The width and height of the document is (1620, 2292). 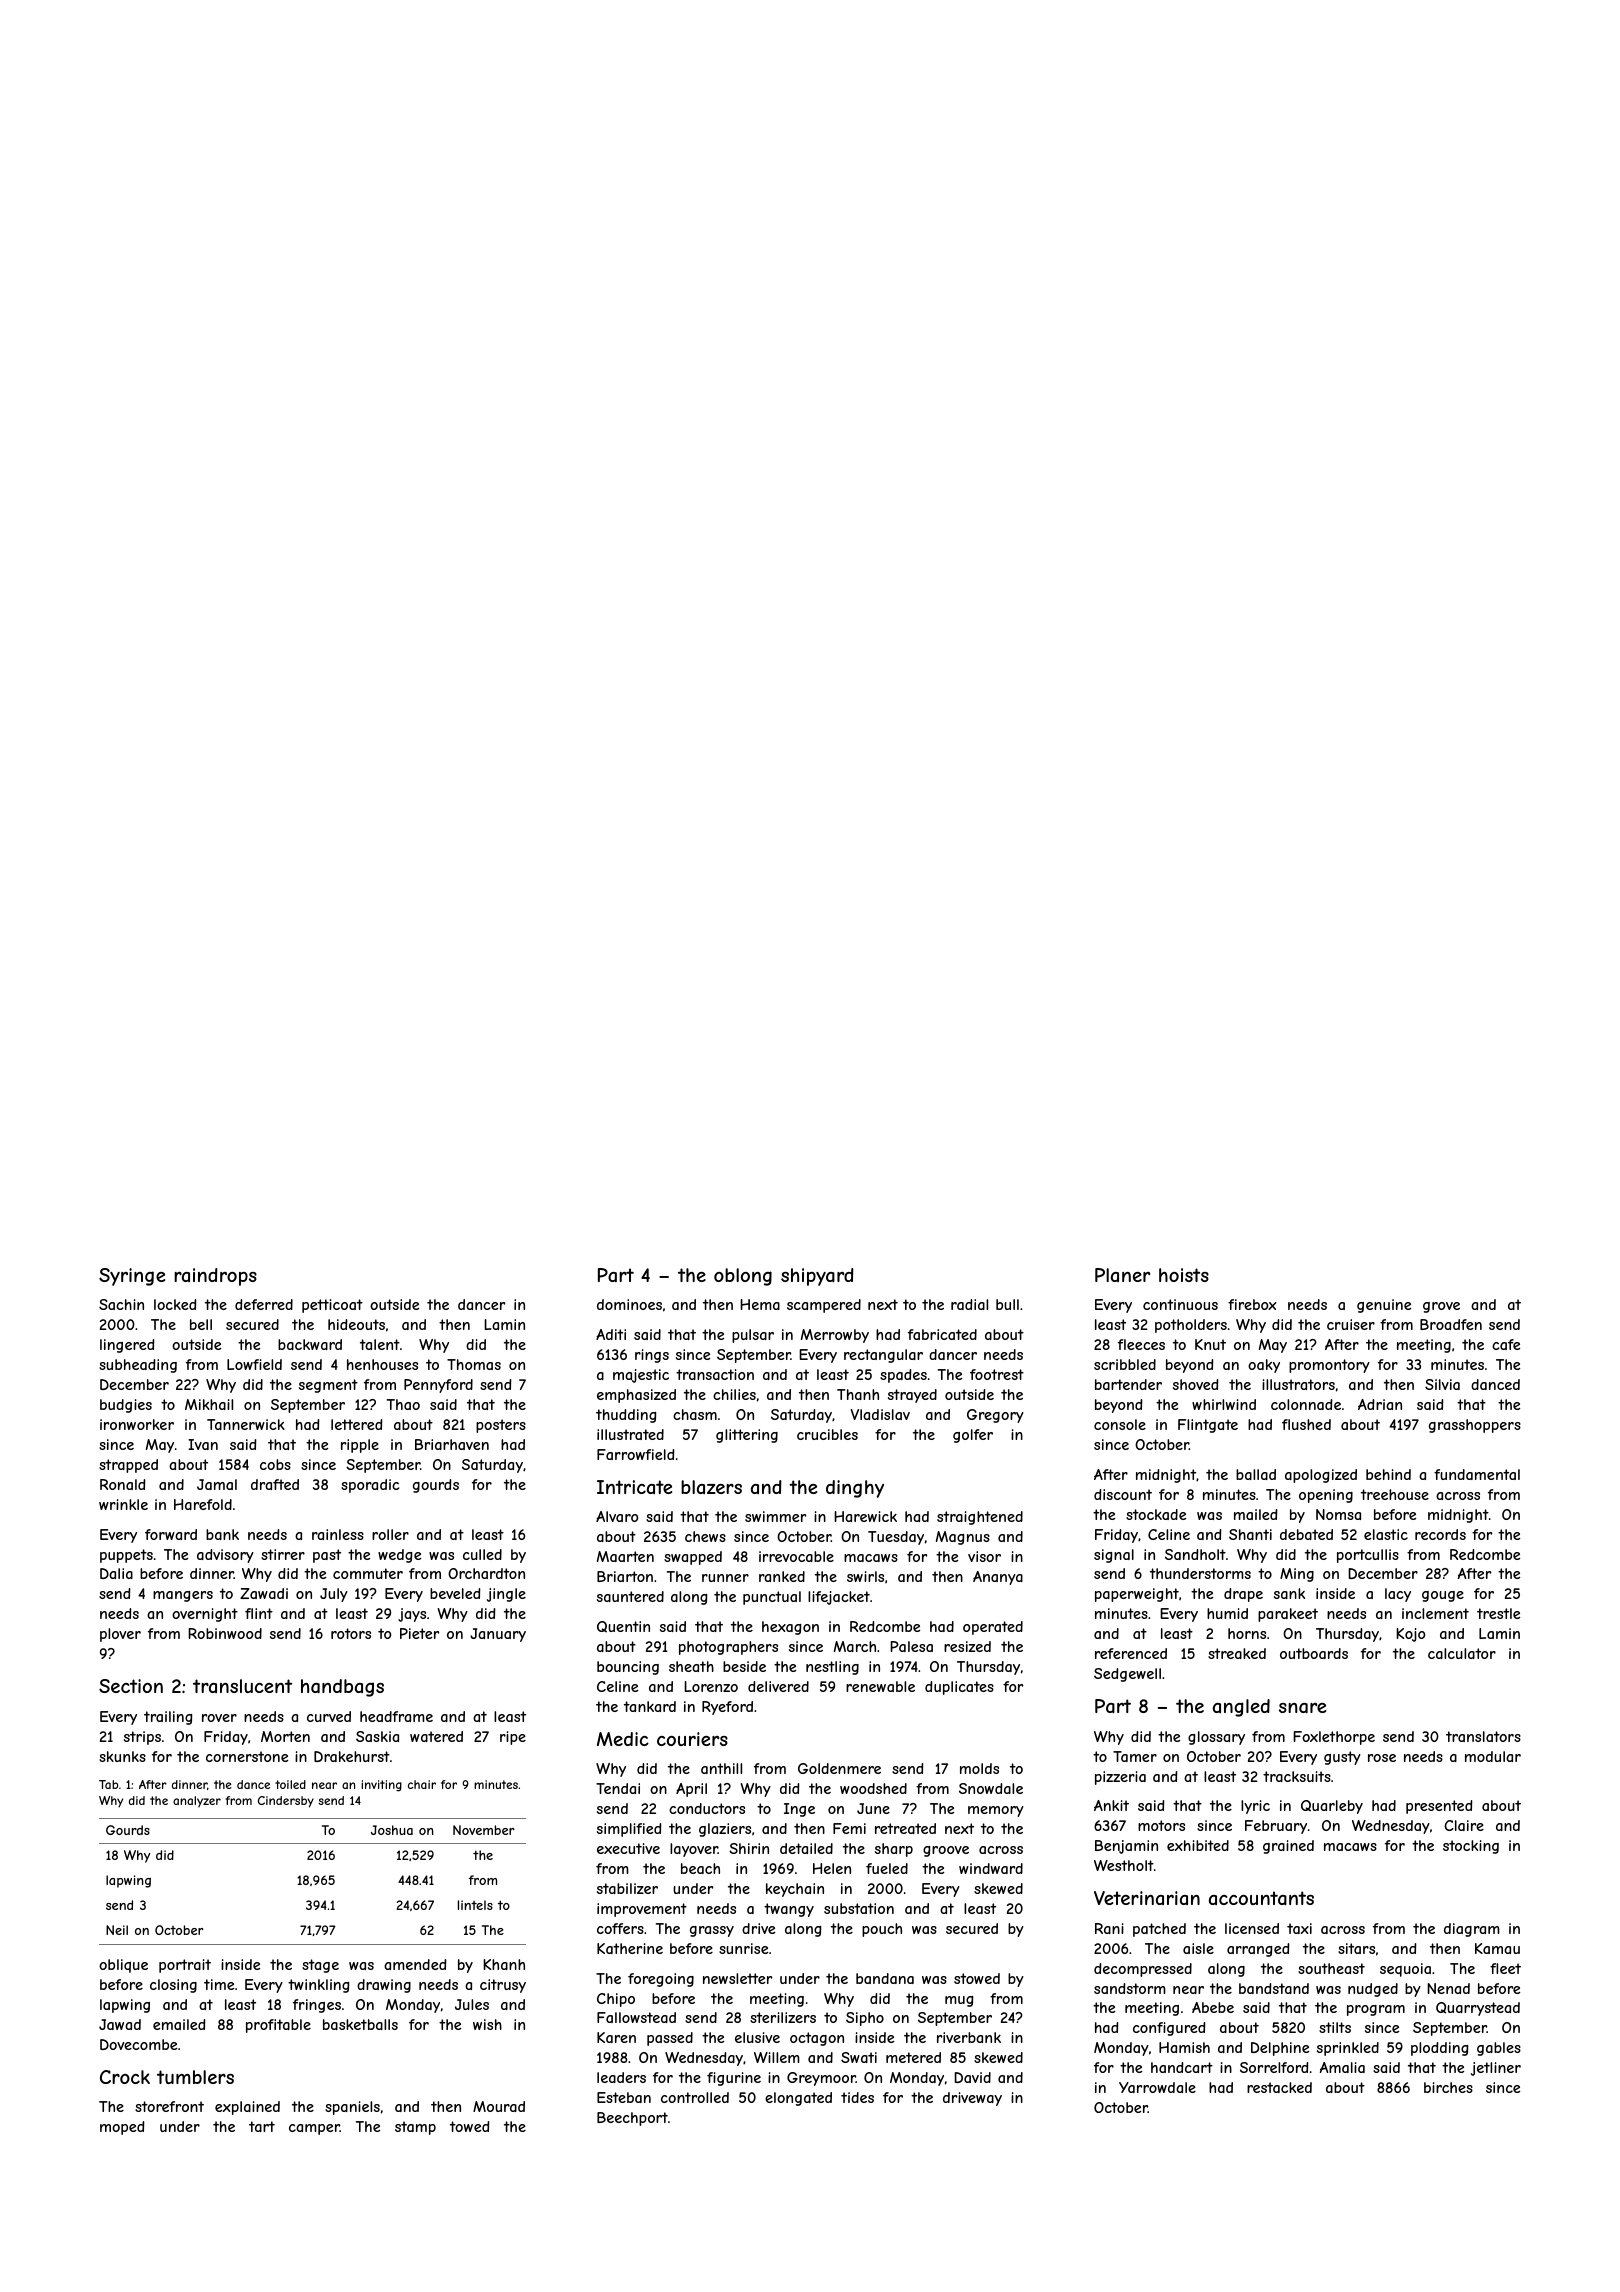 What do you see at coordinates (225, 1633) in the document?
I see `Robinwood` at bounding box center [225, 1633].
